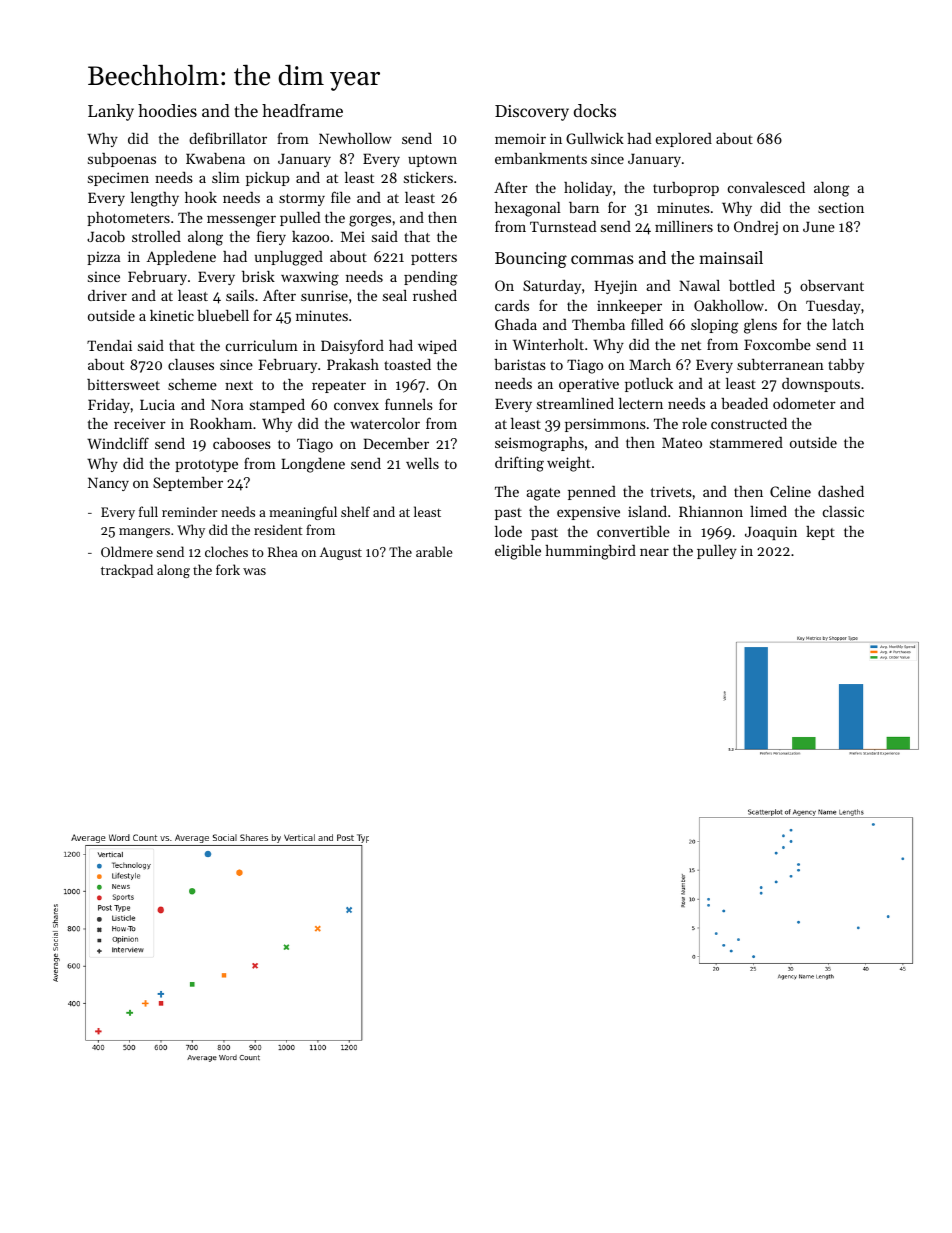 Image resolution: width=952 pixels, height=1233 pixels. Describe the element at coordinates (777, 344) in the screenshot. I see `Foxcombe` at that location.
